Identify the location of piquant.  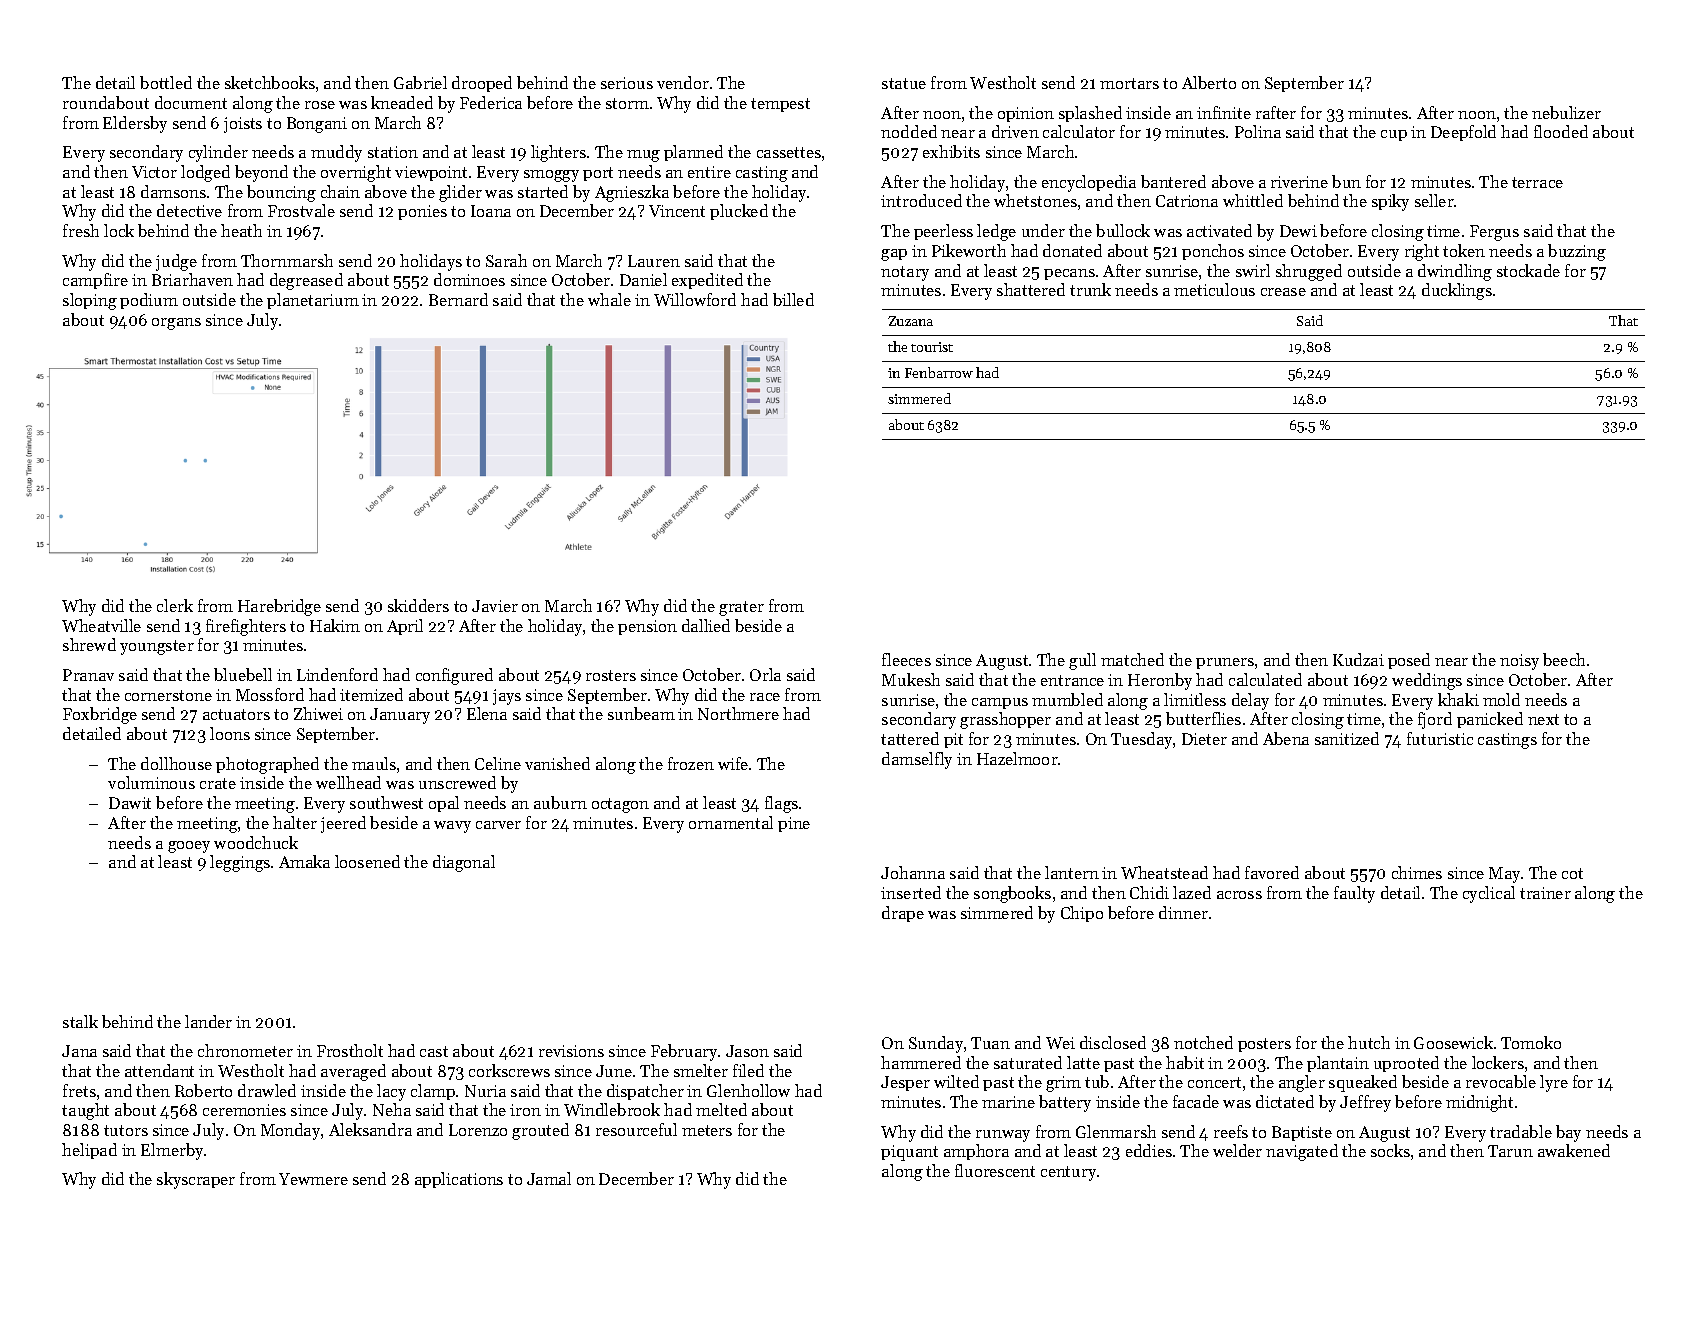
(909, 1153).
